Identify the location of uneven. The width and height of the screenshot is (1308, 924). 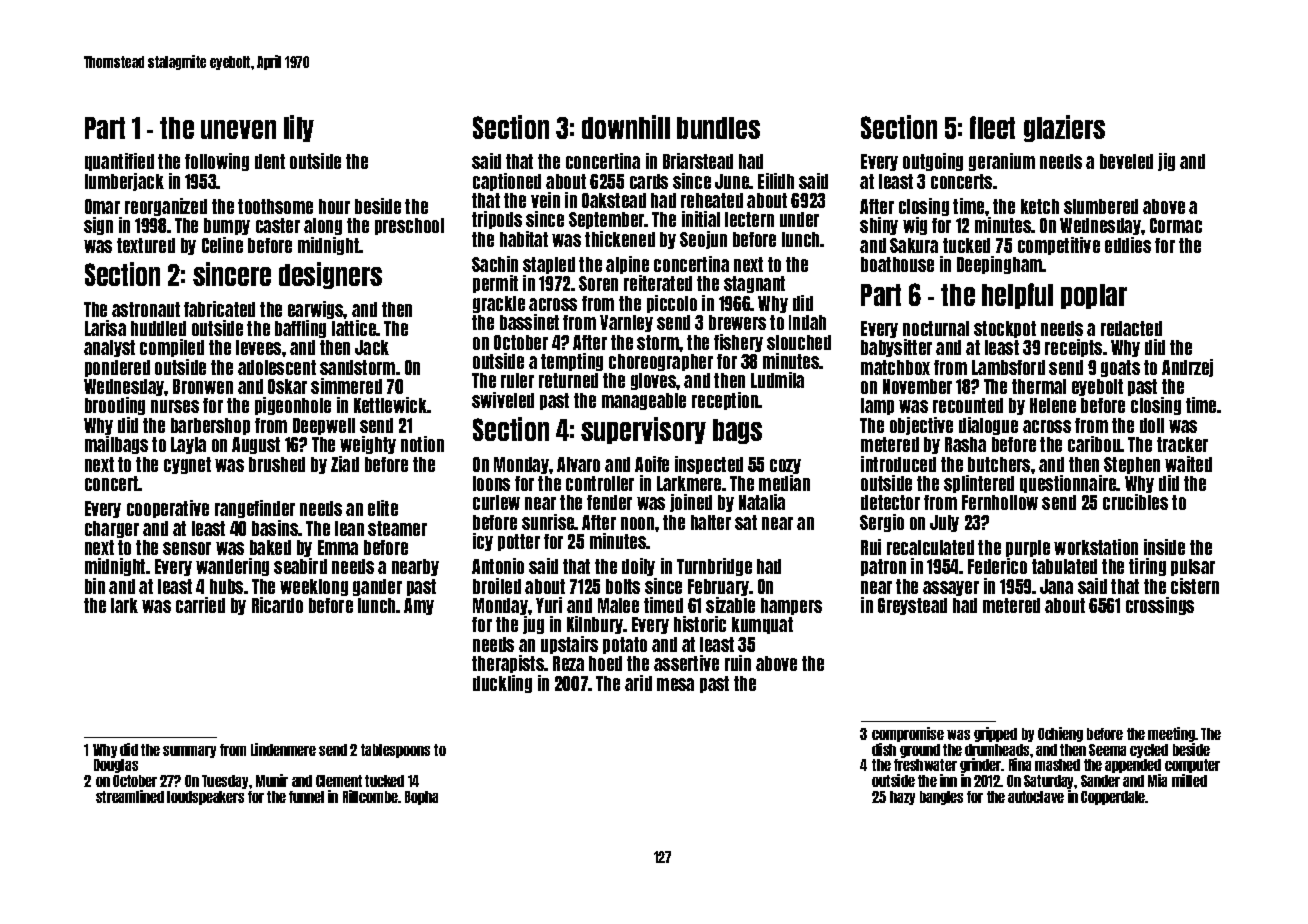
(238, 129).
